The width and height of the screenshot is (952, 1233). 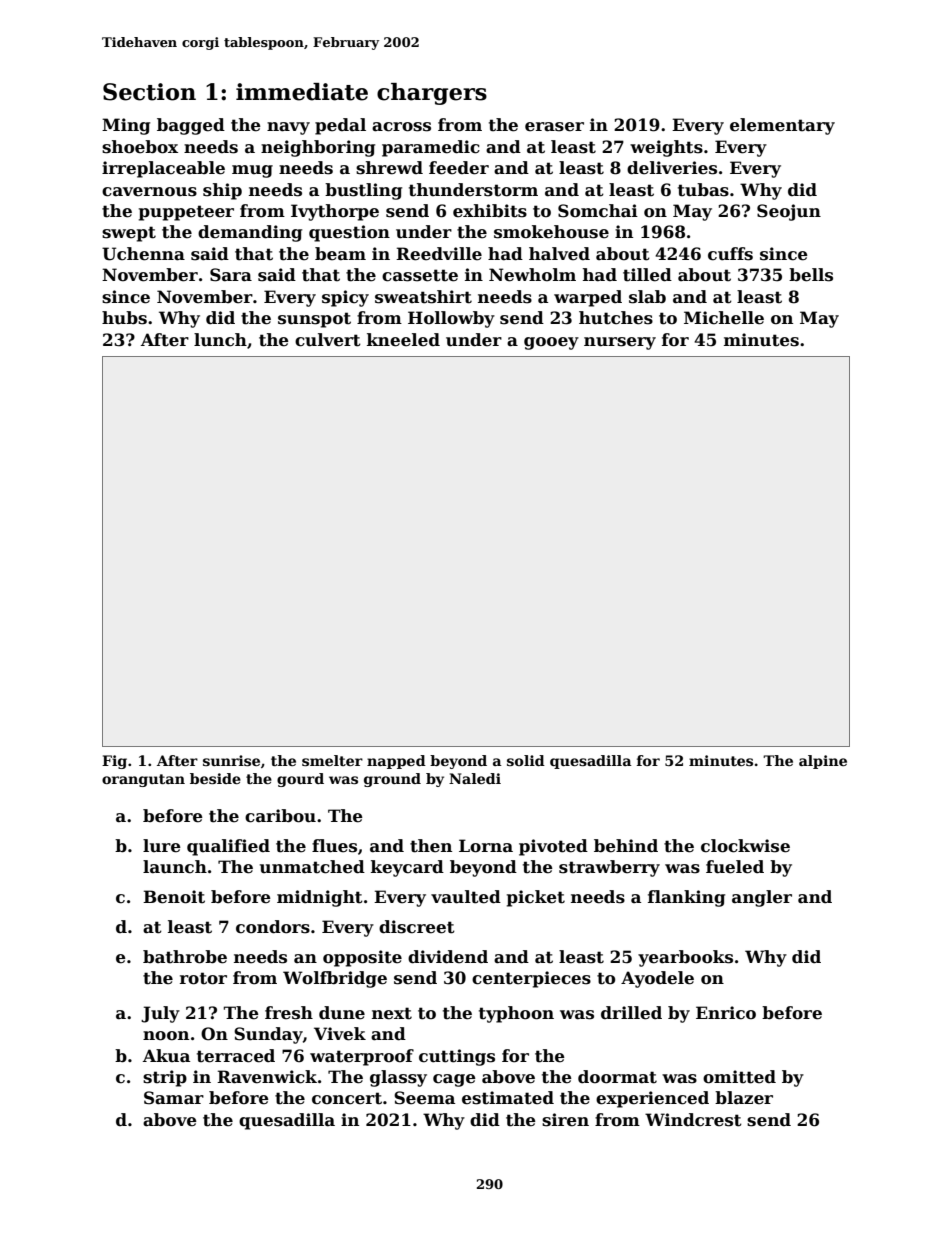 I want to click on Newholm, so click(x=532, y=275).
